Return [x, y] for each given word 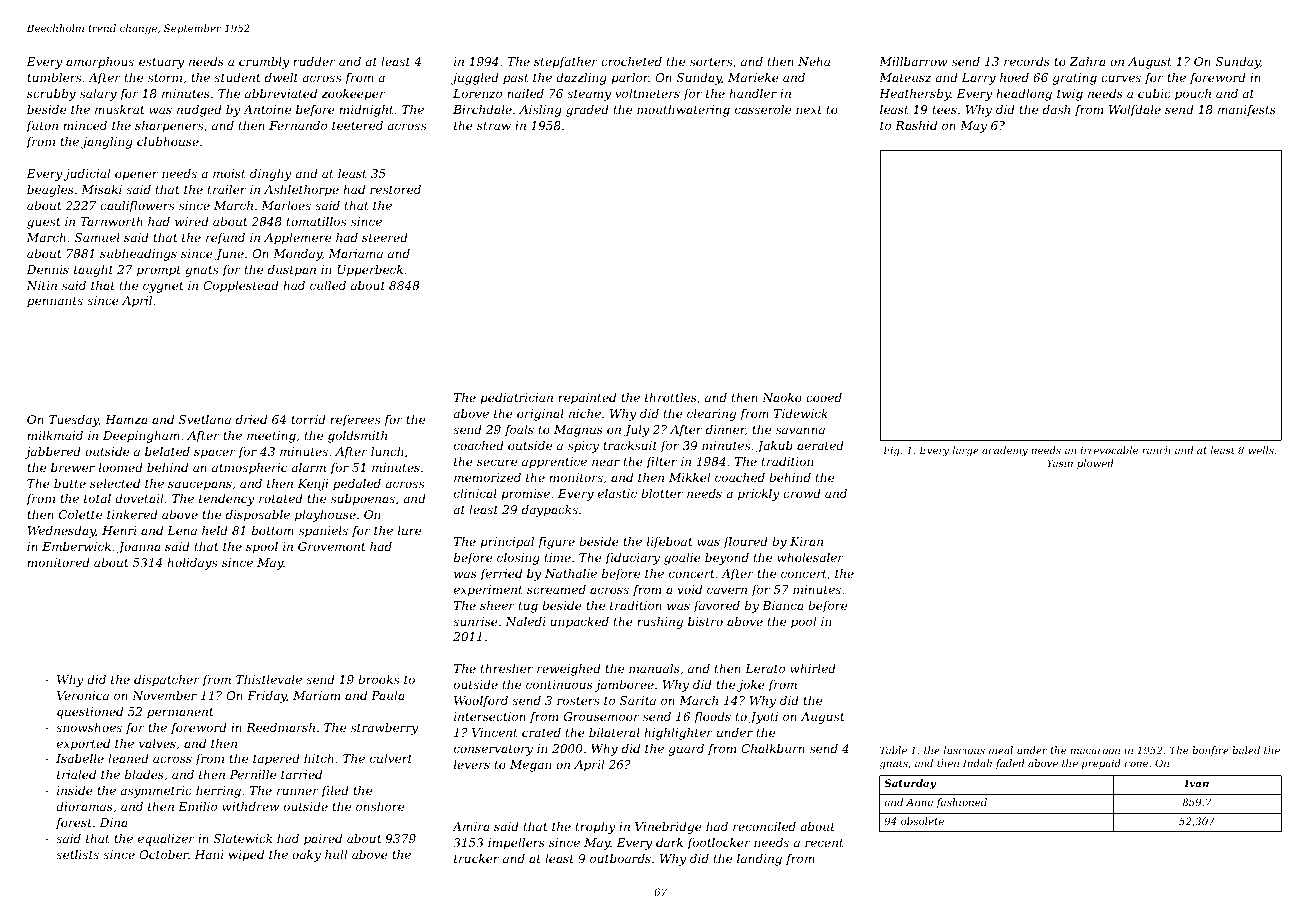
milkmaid [55, 435]
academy [1005, 451]
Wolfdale [1135, 111]
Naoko [782, 397]
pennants [55, 302]
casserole [763, 109]
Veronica [83, 695]
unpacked [580, 623]
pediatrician [516, 399]
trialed [76, 774]
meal [1001, 750]
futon [42, 127]
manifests [1247, 111]
